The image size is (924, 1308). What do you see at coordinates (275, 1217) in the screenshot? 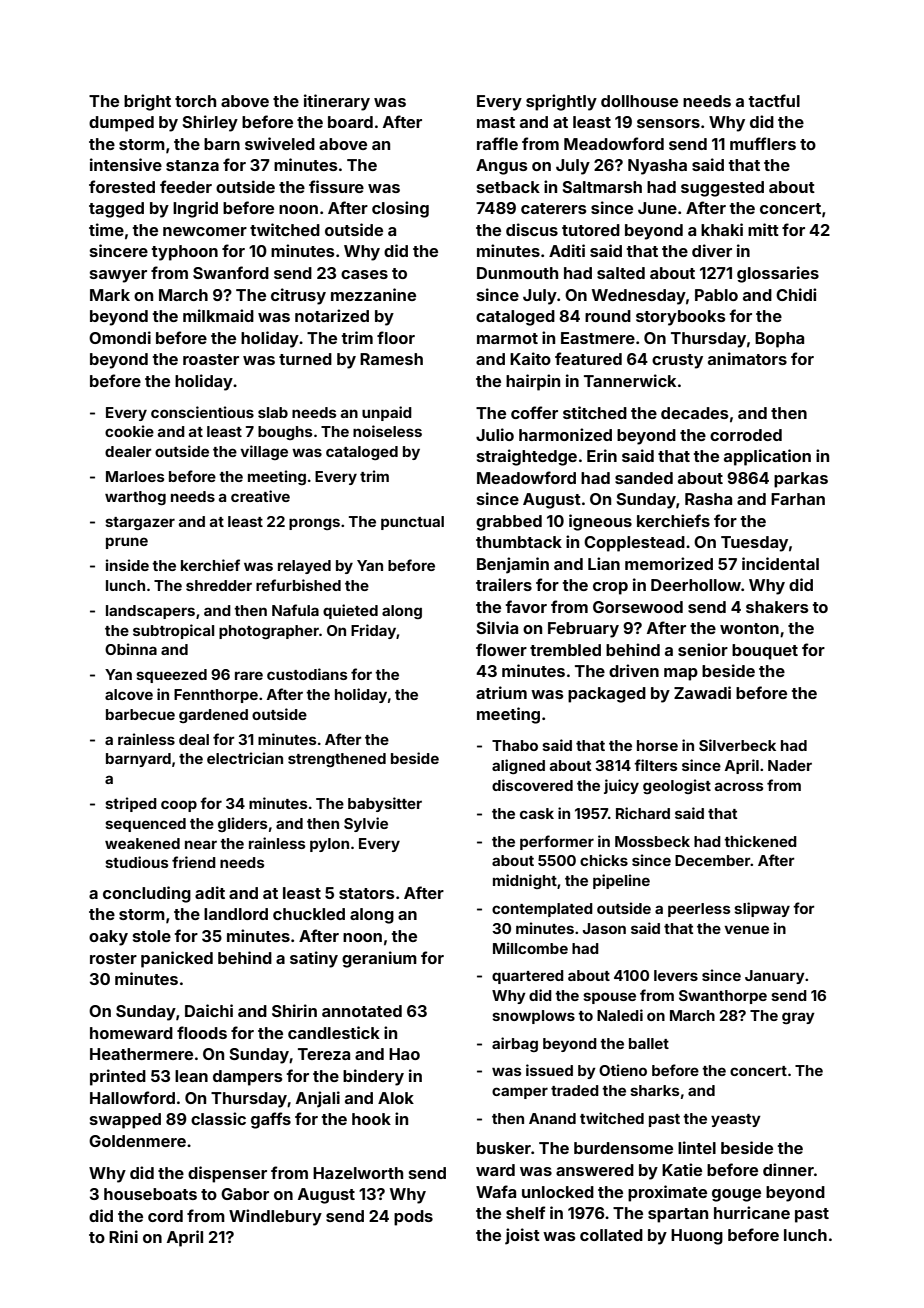
I see `Windlebury` at bounding box center [275, 1217].
